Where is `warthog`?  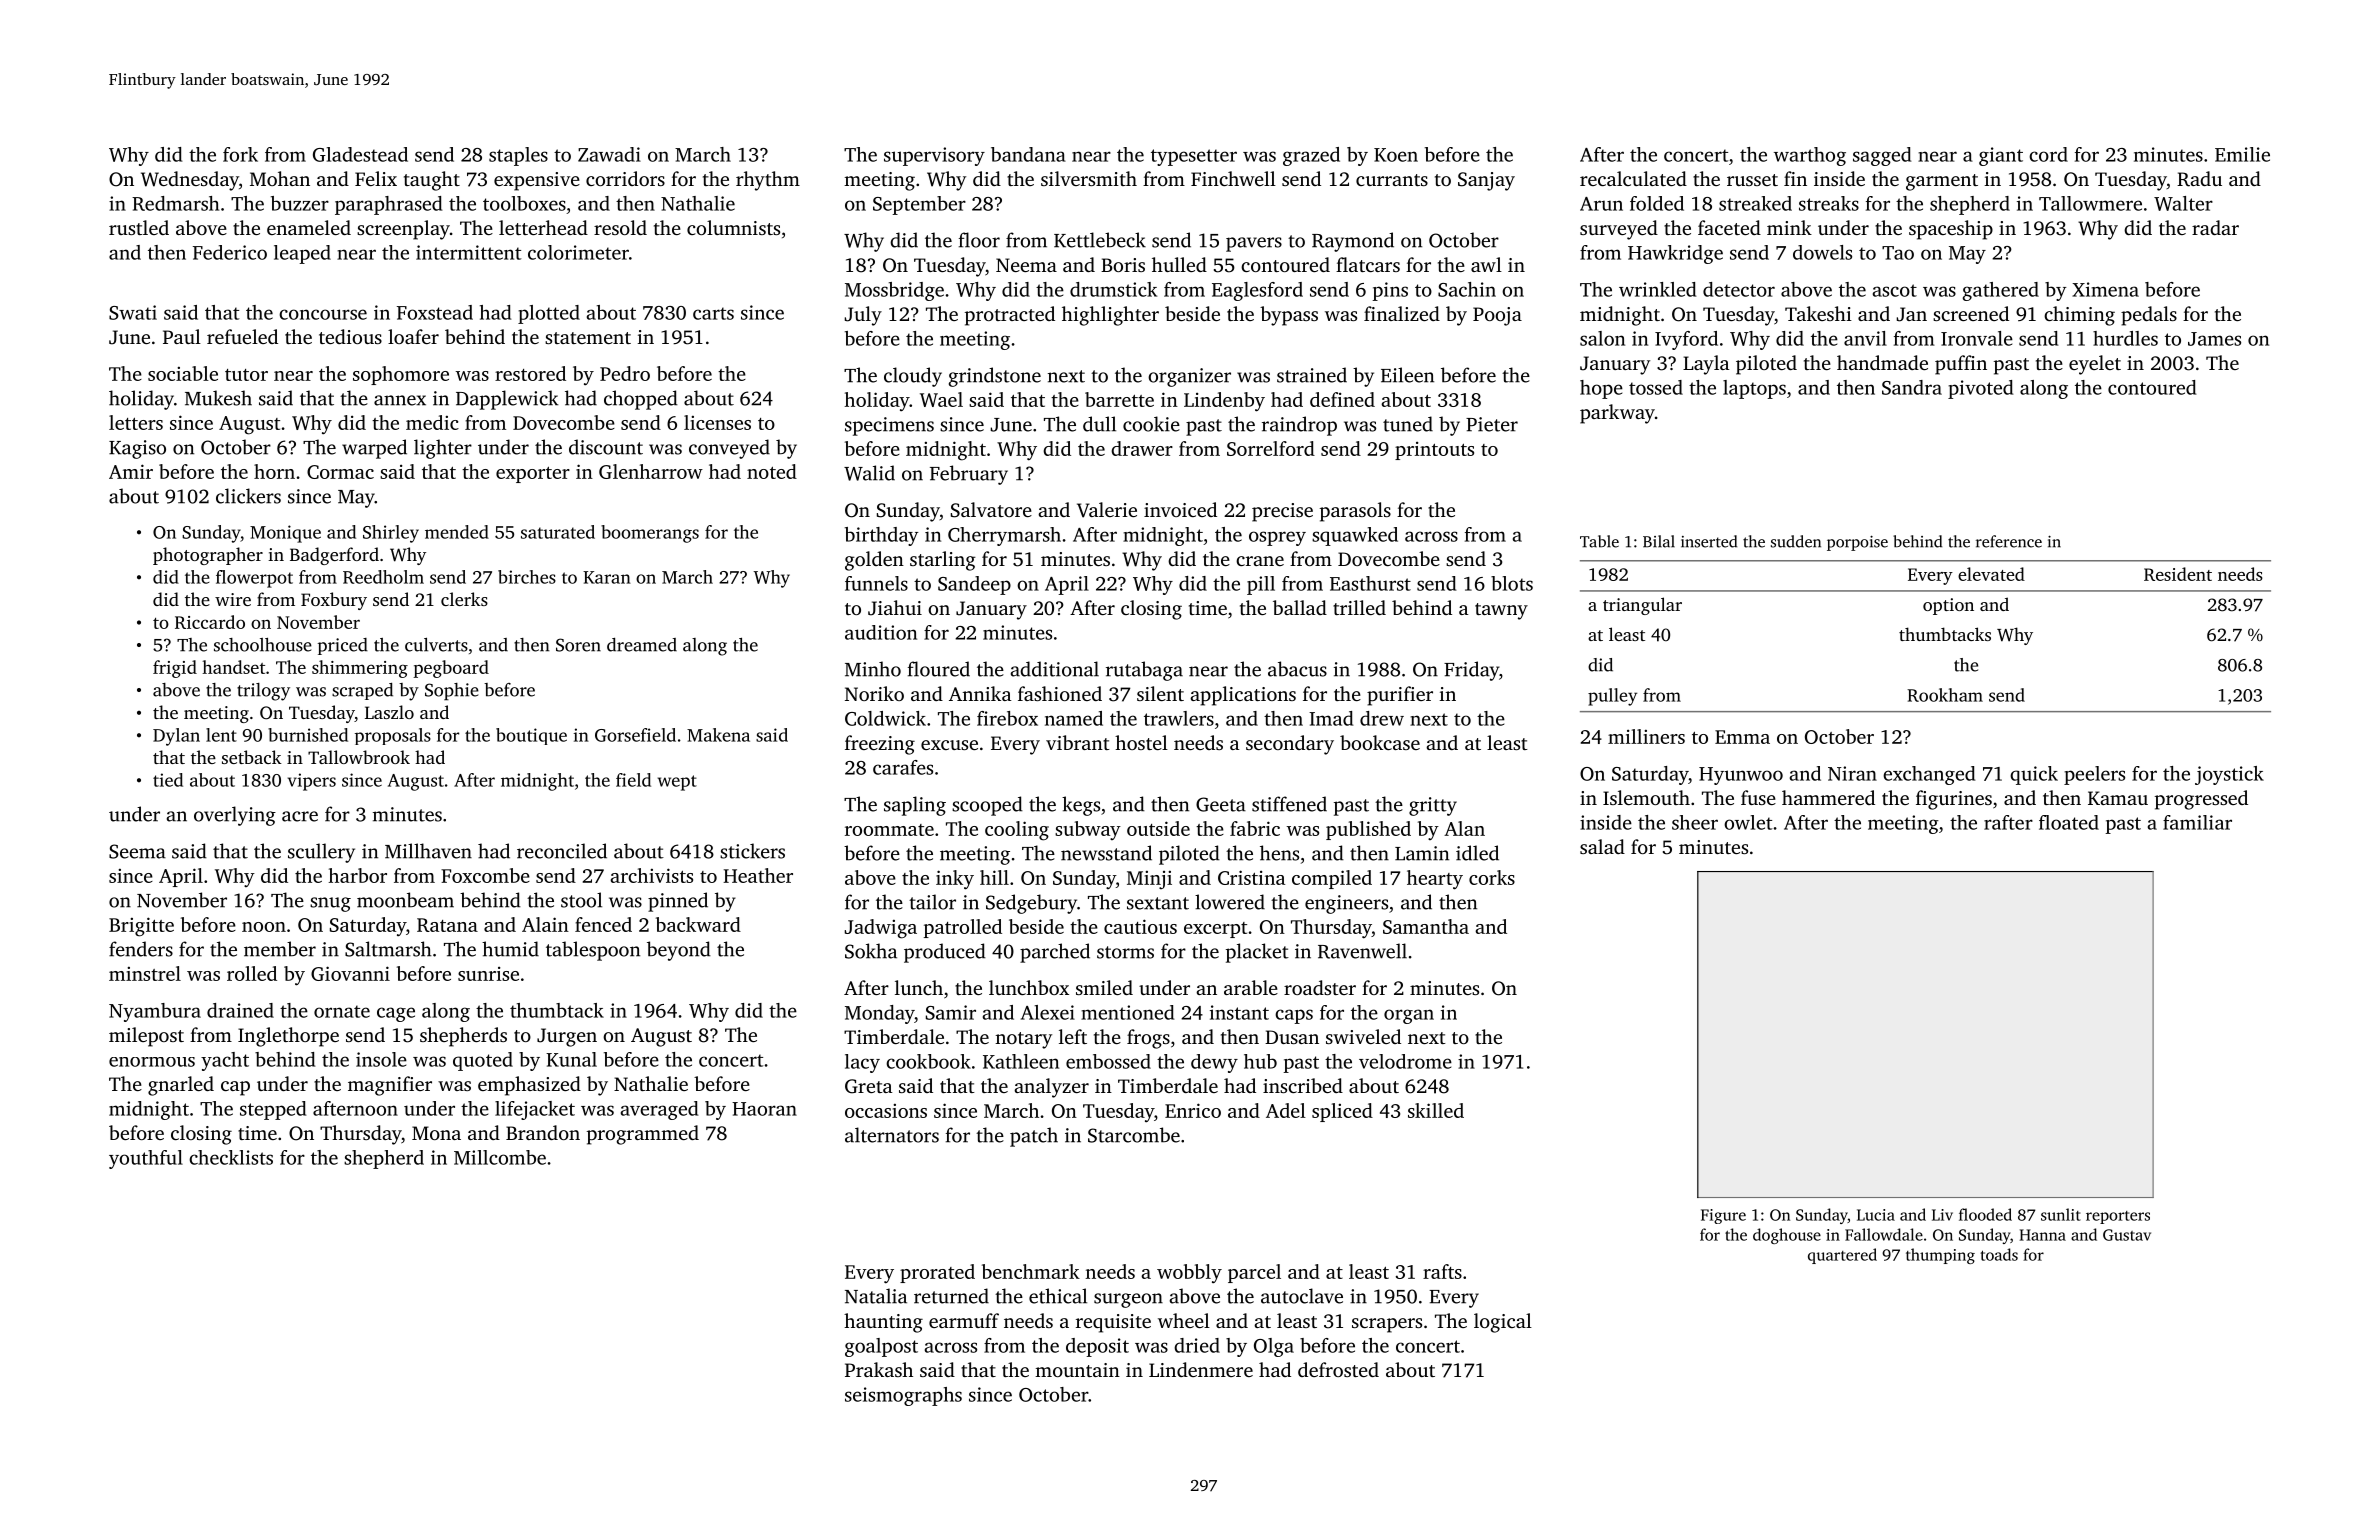
warthog is located at coordinates (1810, 156).
